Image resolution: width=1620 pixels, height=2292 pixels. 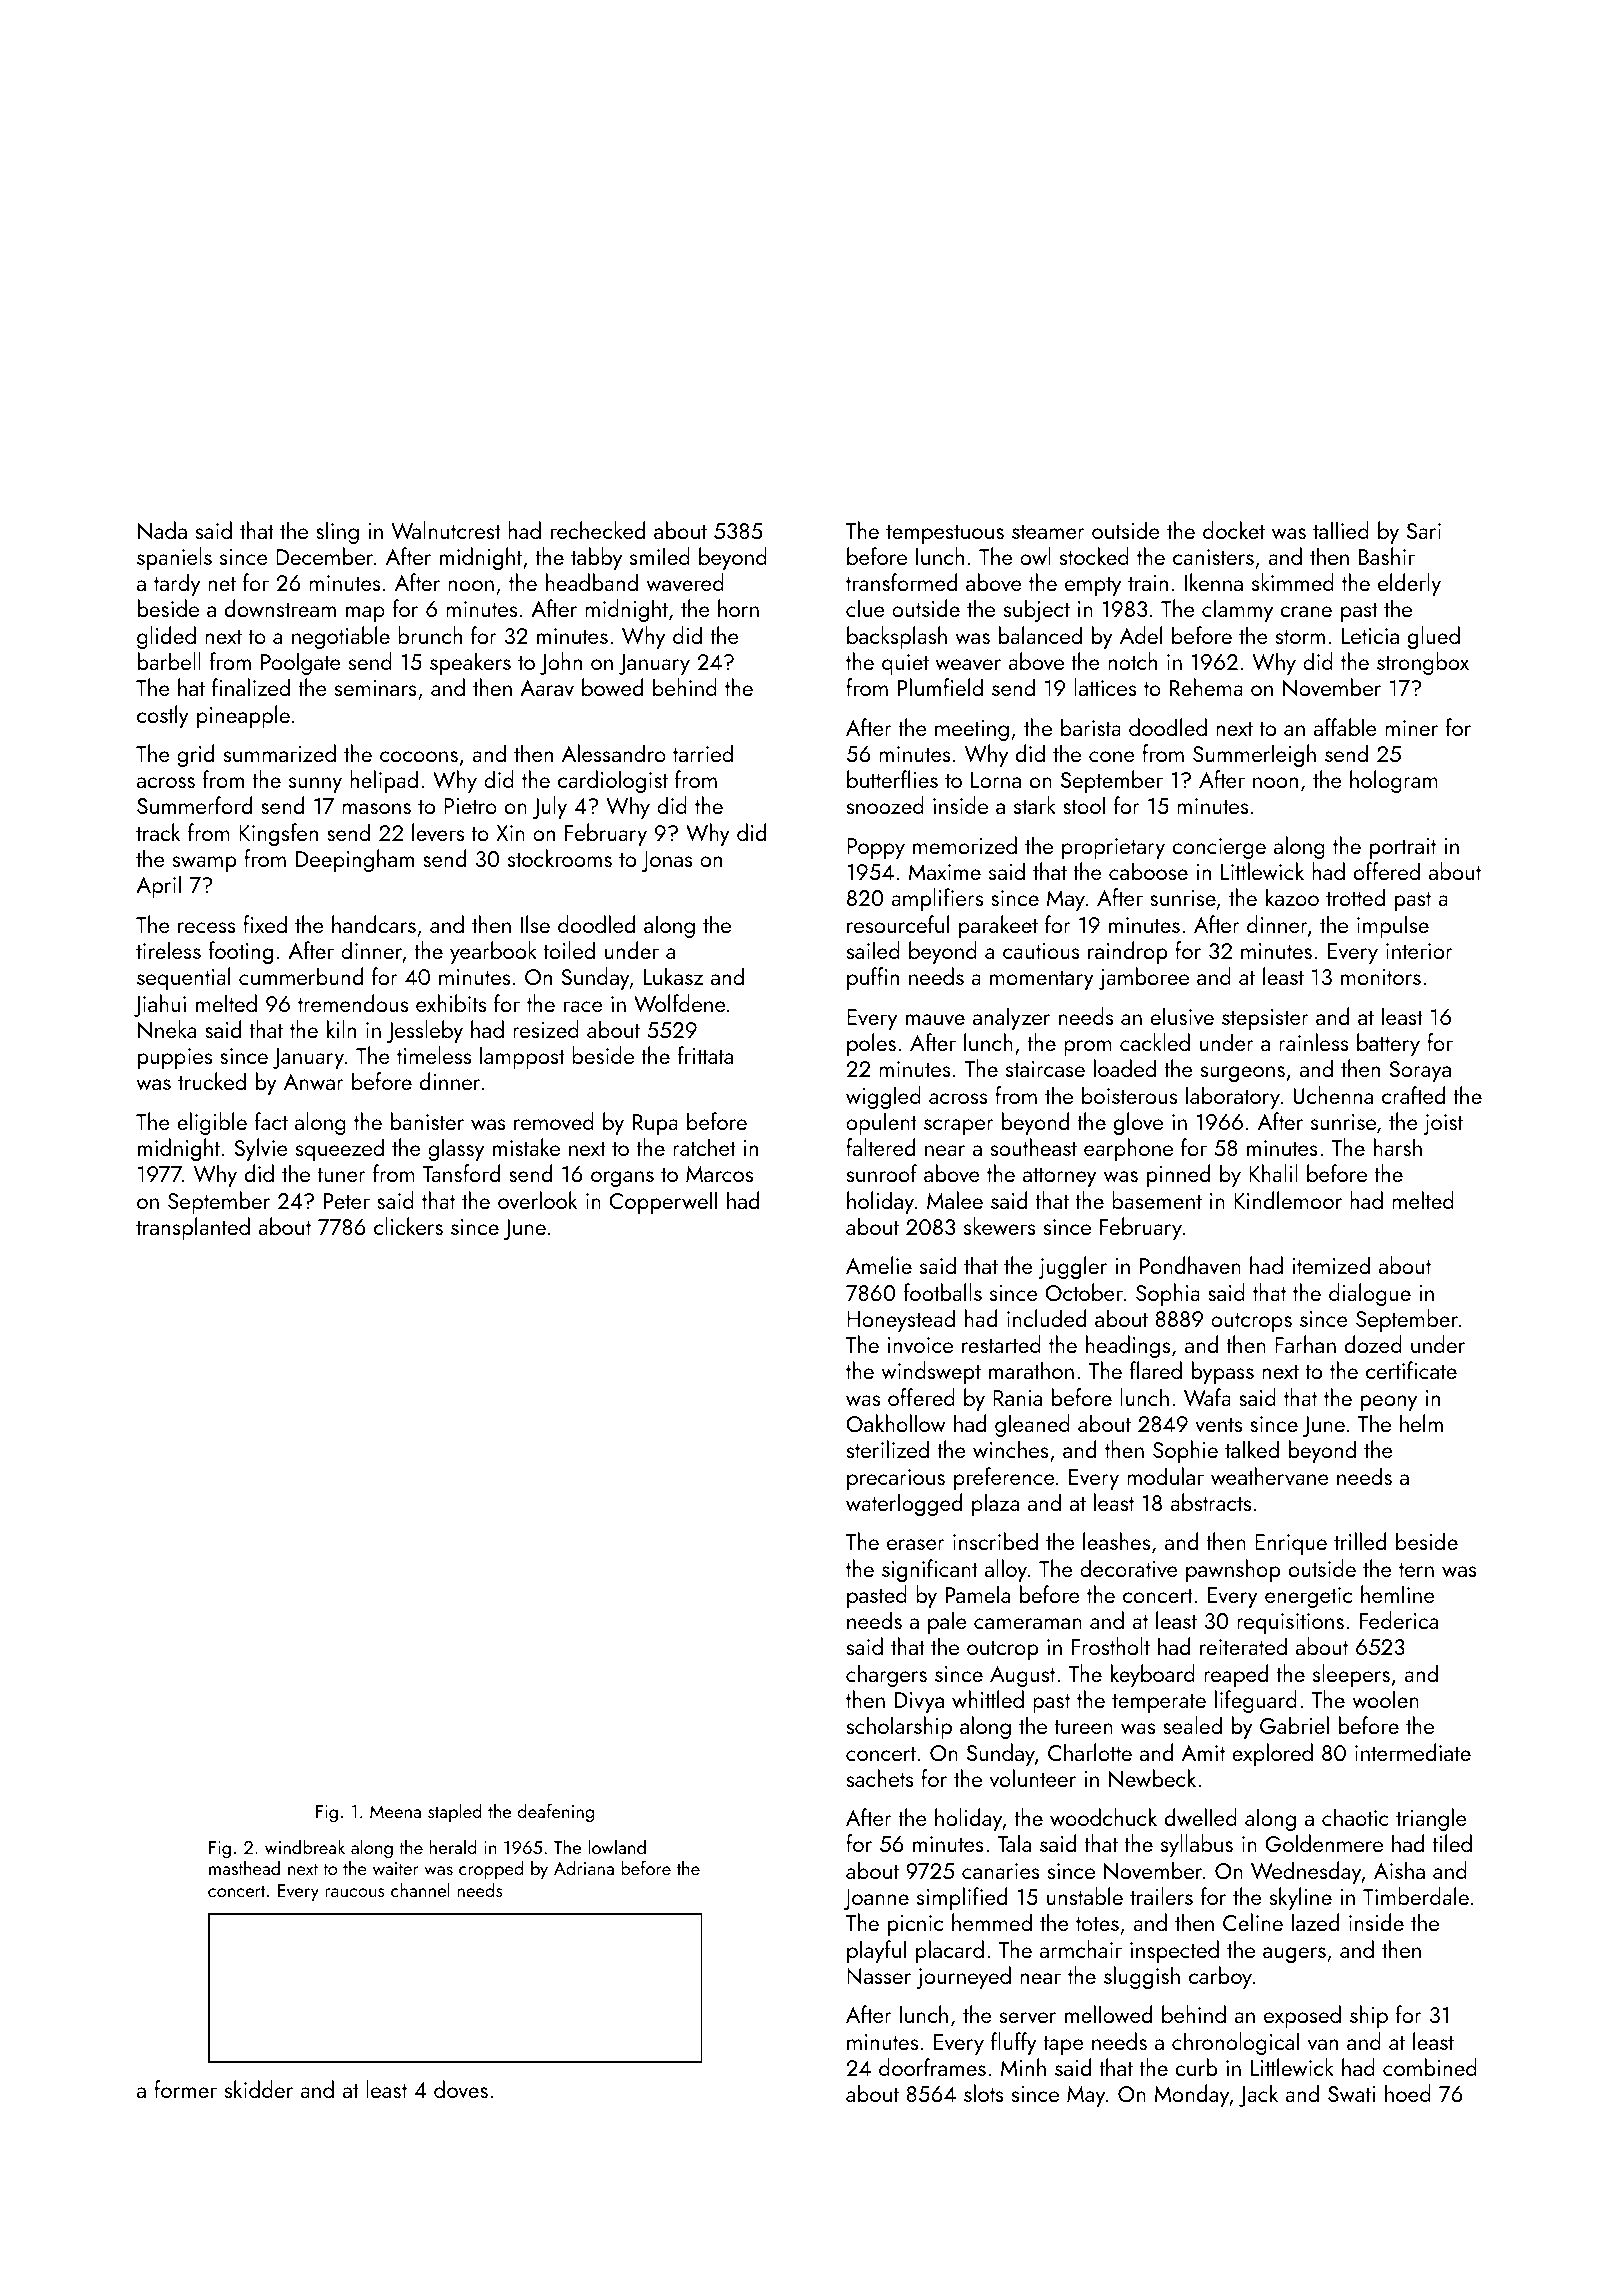 What do you see at coordinates (365, 614) in the image?
I see `map` at bounding box center [365, 614].
